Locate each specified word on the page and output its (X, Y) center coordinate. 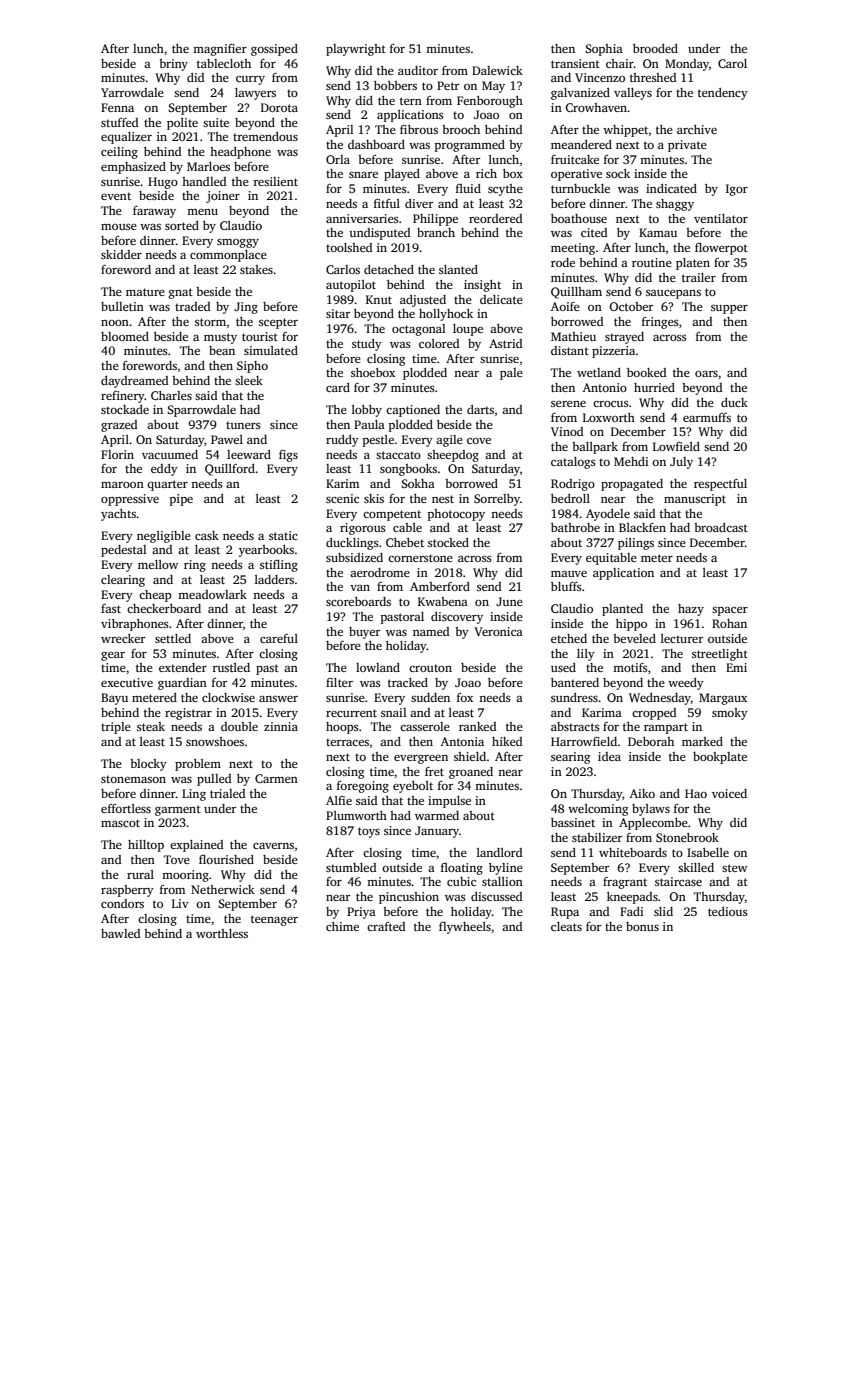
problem (198, 765)
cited (594, 232)
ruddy (342, 441)
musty (220, 338)
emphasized (133, 168)
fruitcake (575, 159)
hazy (691, 610)
